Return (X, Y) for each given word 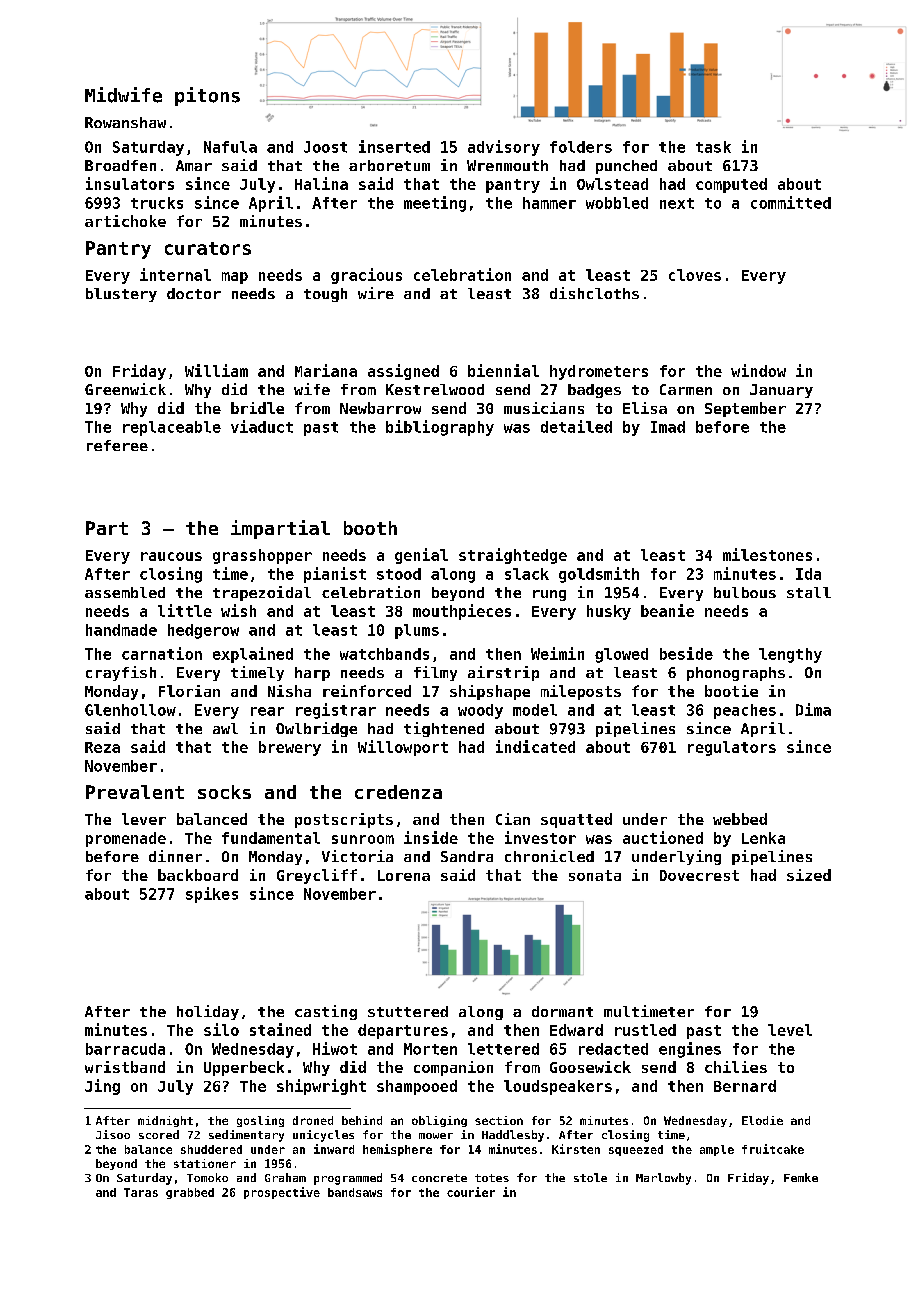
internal (175, 274)
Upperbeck (244, 1068)
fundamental (271, 838)
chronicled (549, 856)
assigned (403, 372)
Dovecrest (699, 875)
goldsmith (599, 575)
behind (362, 1120)
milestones (767, 554)
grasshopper (262, 556)
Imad (668, 427)
